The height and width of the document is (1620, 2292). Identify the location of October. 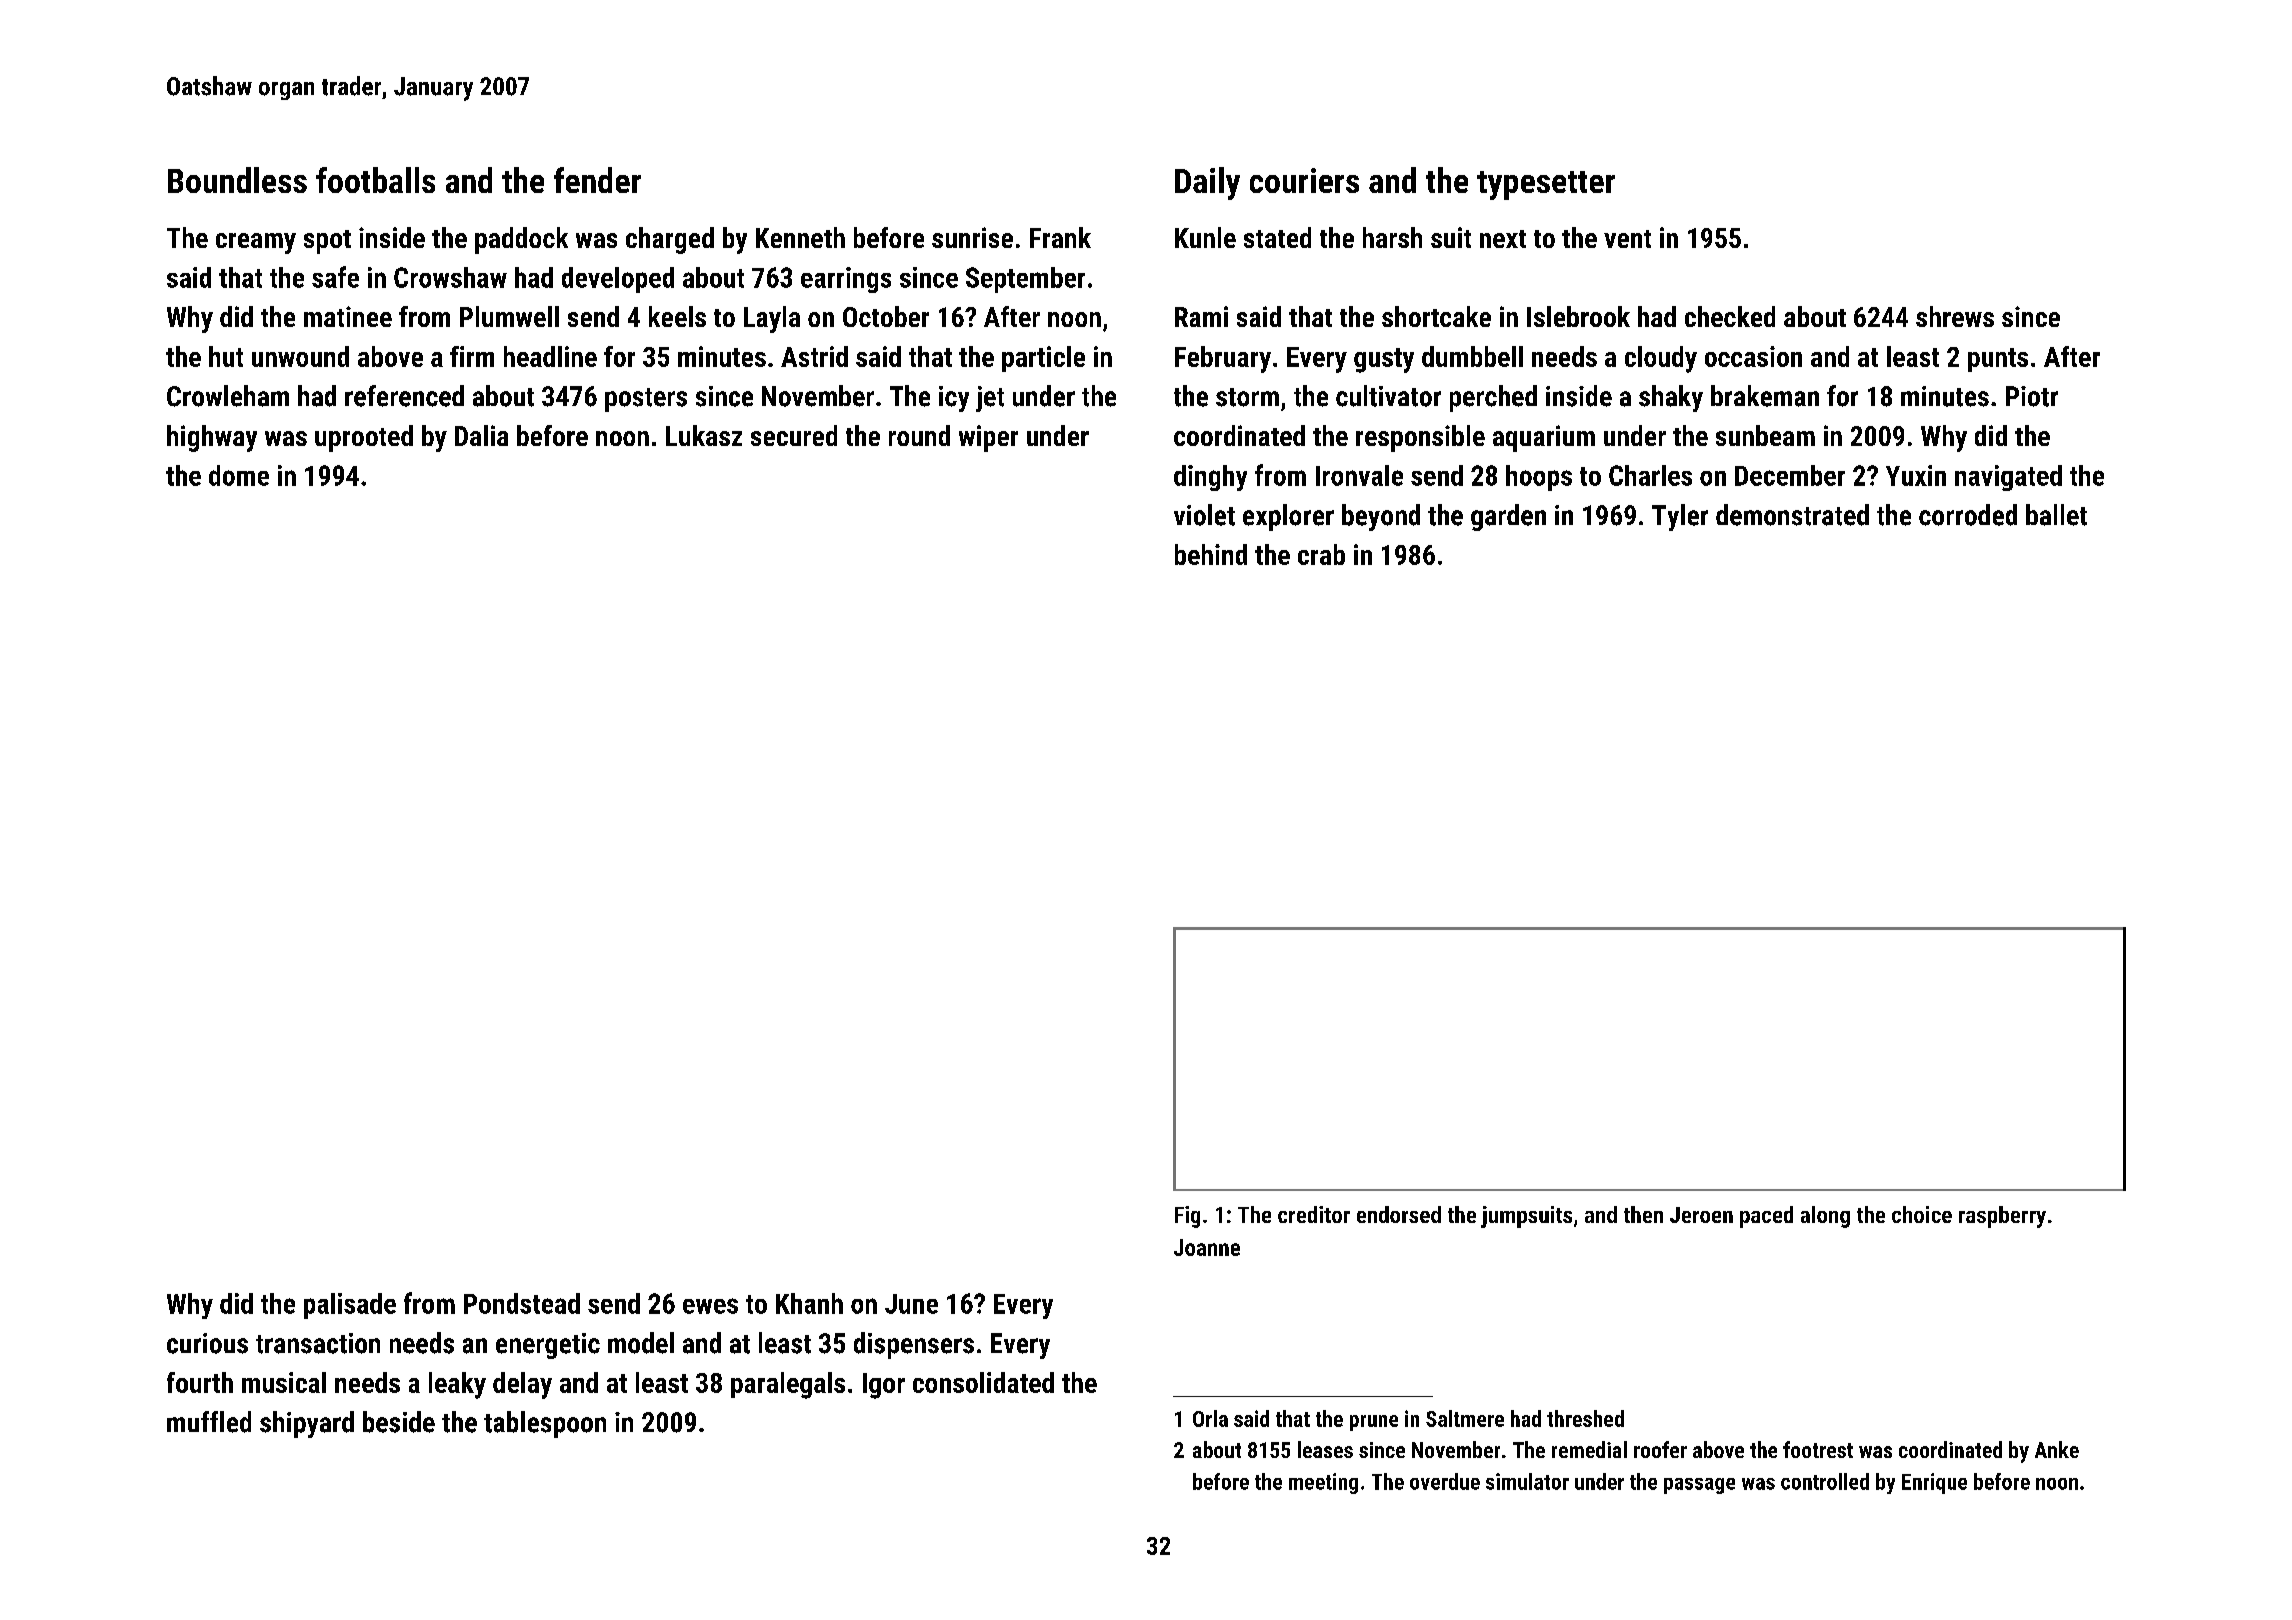
(886, 316).
